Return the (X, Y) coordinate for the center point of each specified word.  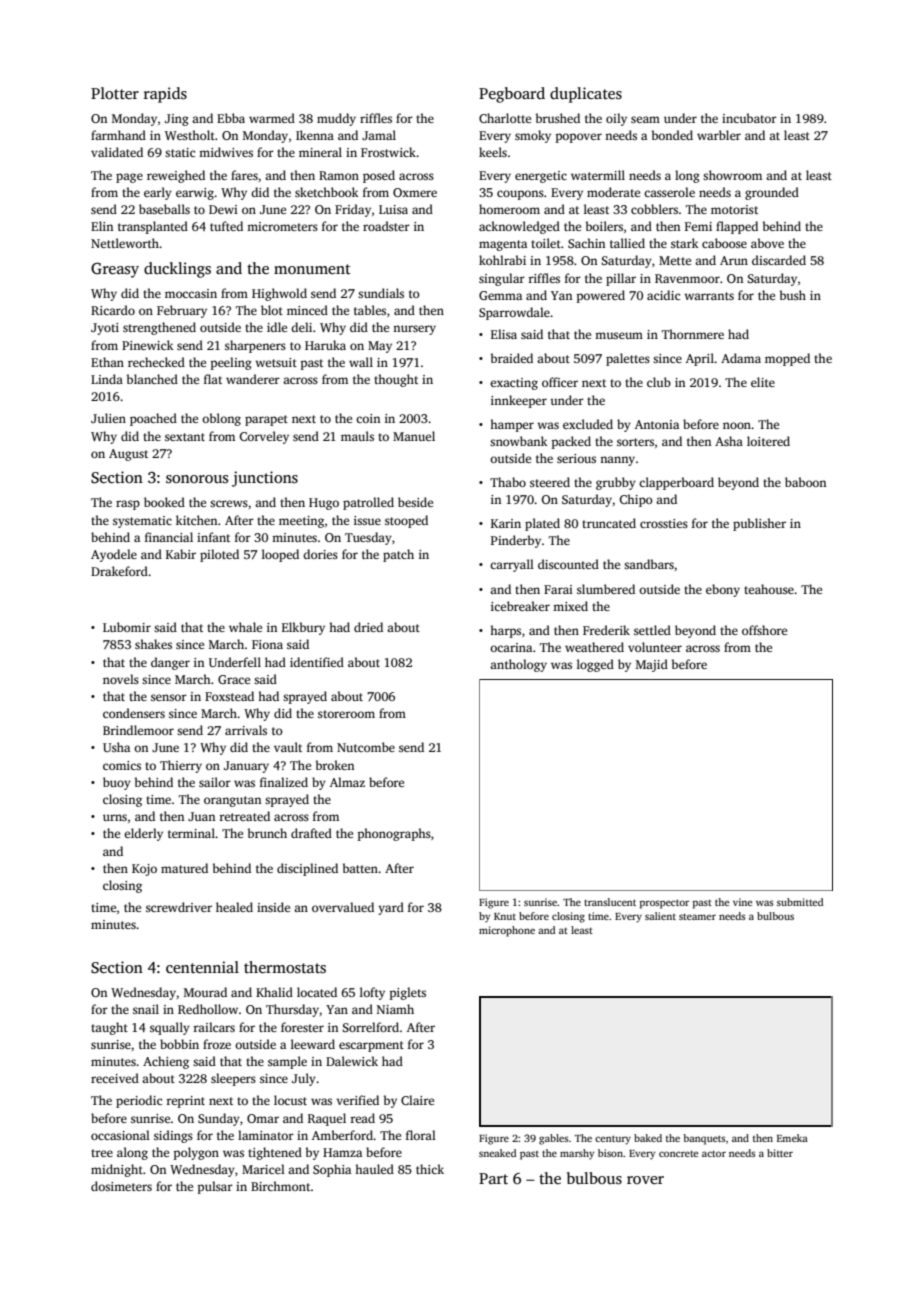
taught (109, 1028)
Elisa (504, 334)
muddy (336, 119)
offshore (764, 630)
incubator (749, 118)
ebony (723, 590)
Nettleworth (125, 243)
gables (554, 1139)
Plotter (115, 93)
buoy (117, 783)
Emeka (792, 1138)
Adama (741, 358)
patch (398, 555)
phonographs (394, 834)
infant (213, 537)
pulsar (215, 1187)
